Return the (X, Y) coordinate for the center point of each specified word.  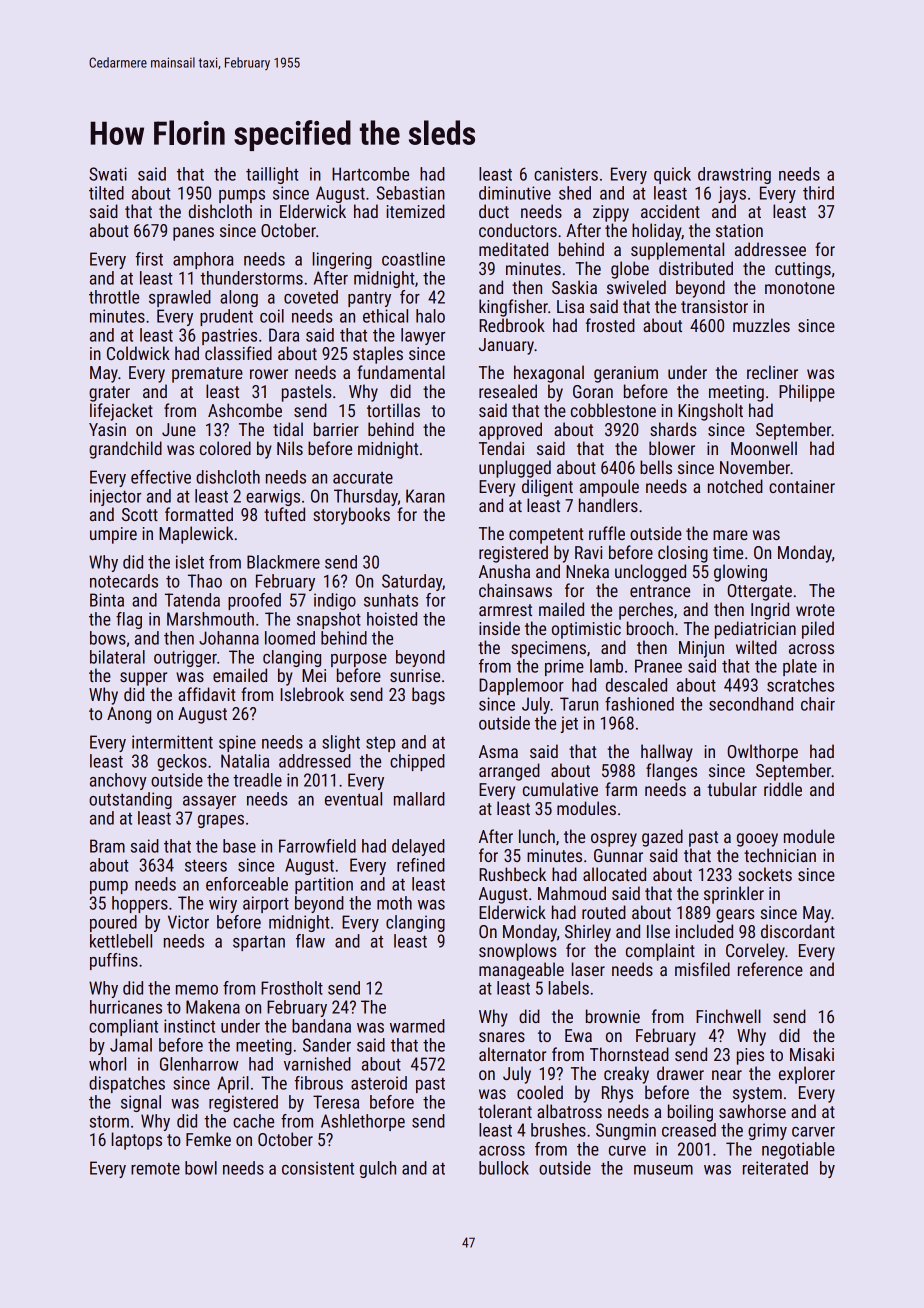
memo (197, 990)
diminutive (515, 193)
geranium (626, 374)
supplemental (677, 251)
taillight (272, 175)
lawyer (423, 336)
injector (115, 497)
